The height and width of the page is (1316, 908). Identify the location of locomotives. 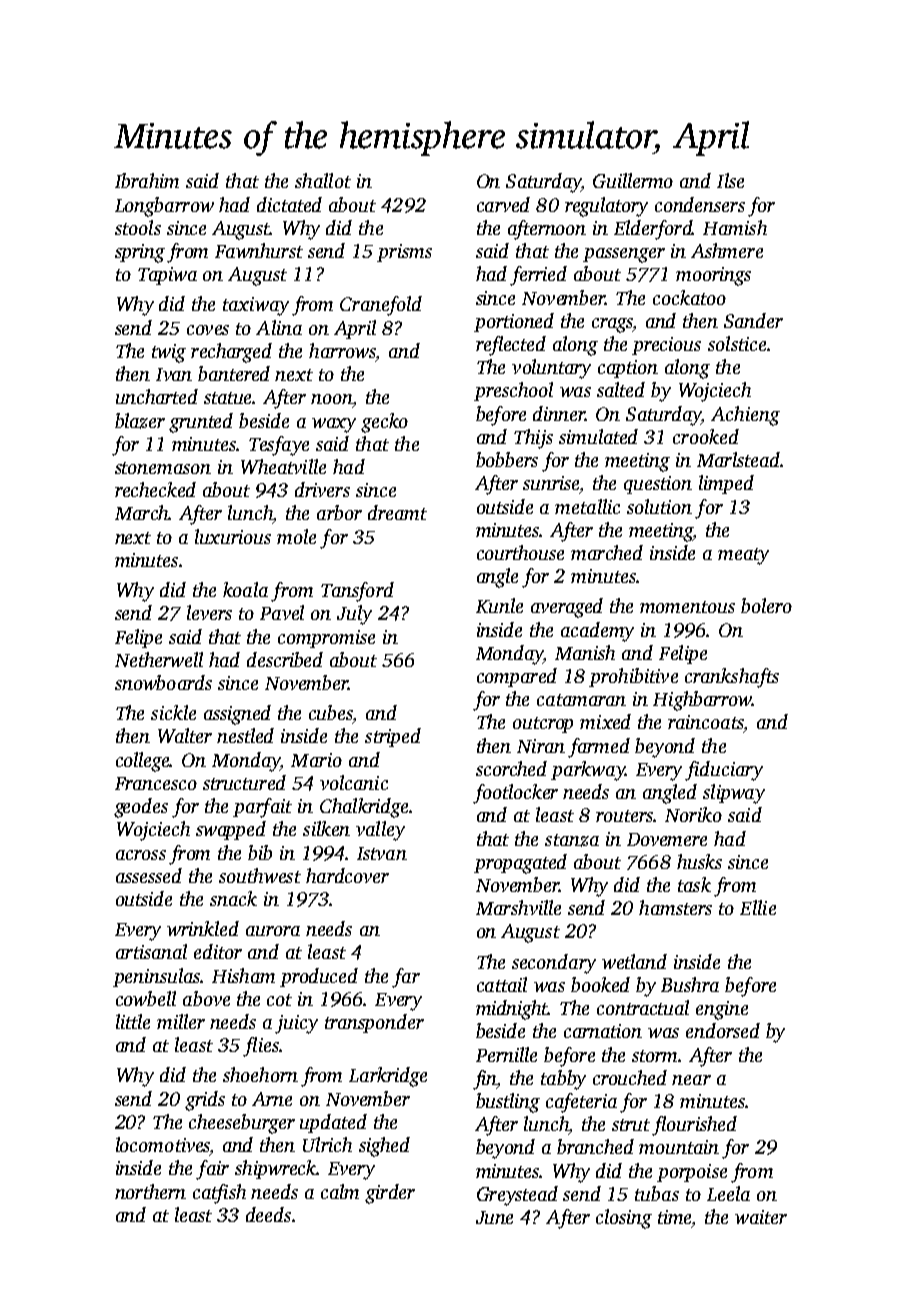
(163, 1144).
